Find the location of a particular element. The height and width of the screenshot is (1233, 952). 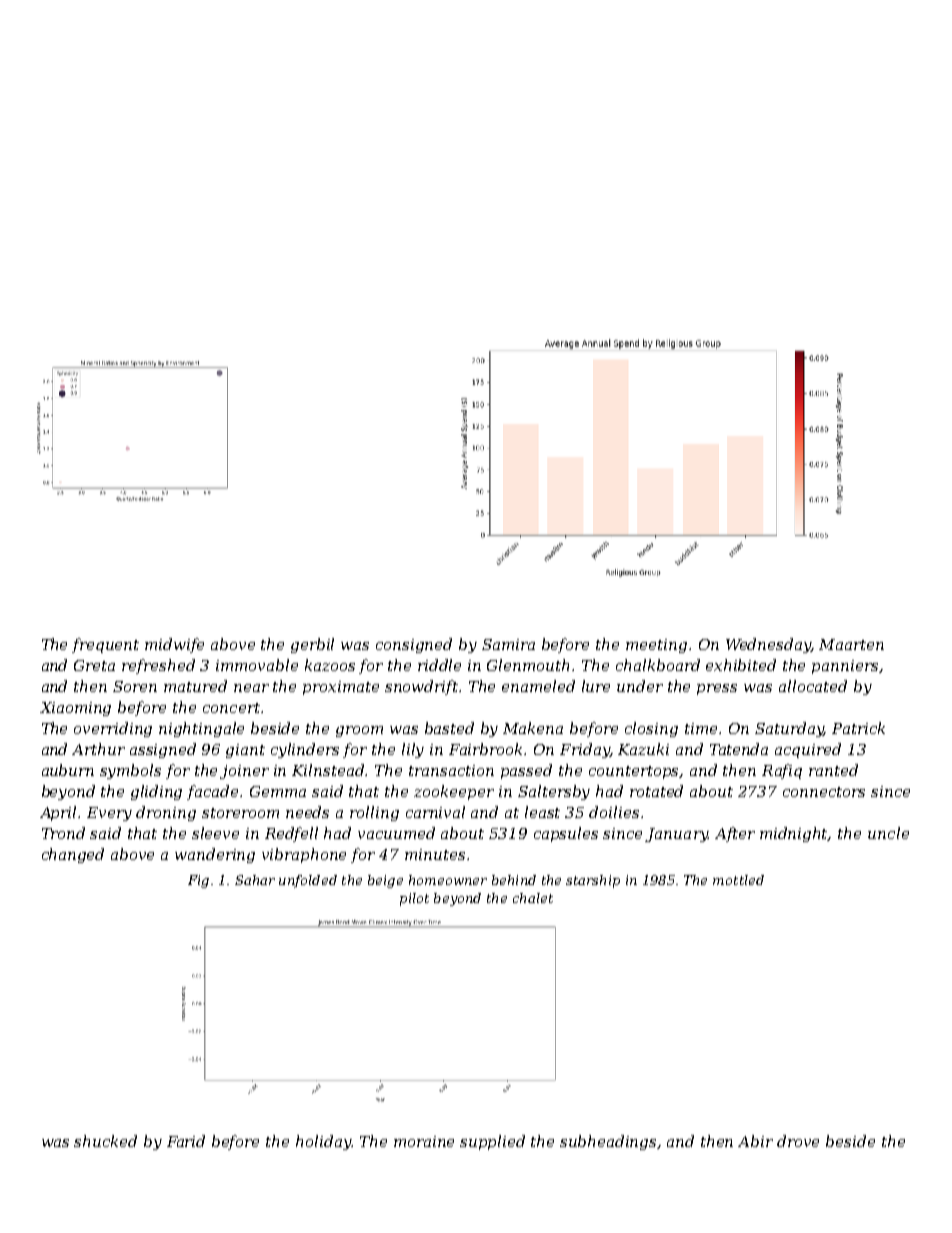

changed is located at coordinates (73, 855).
